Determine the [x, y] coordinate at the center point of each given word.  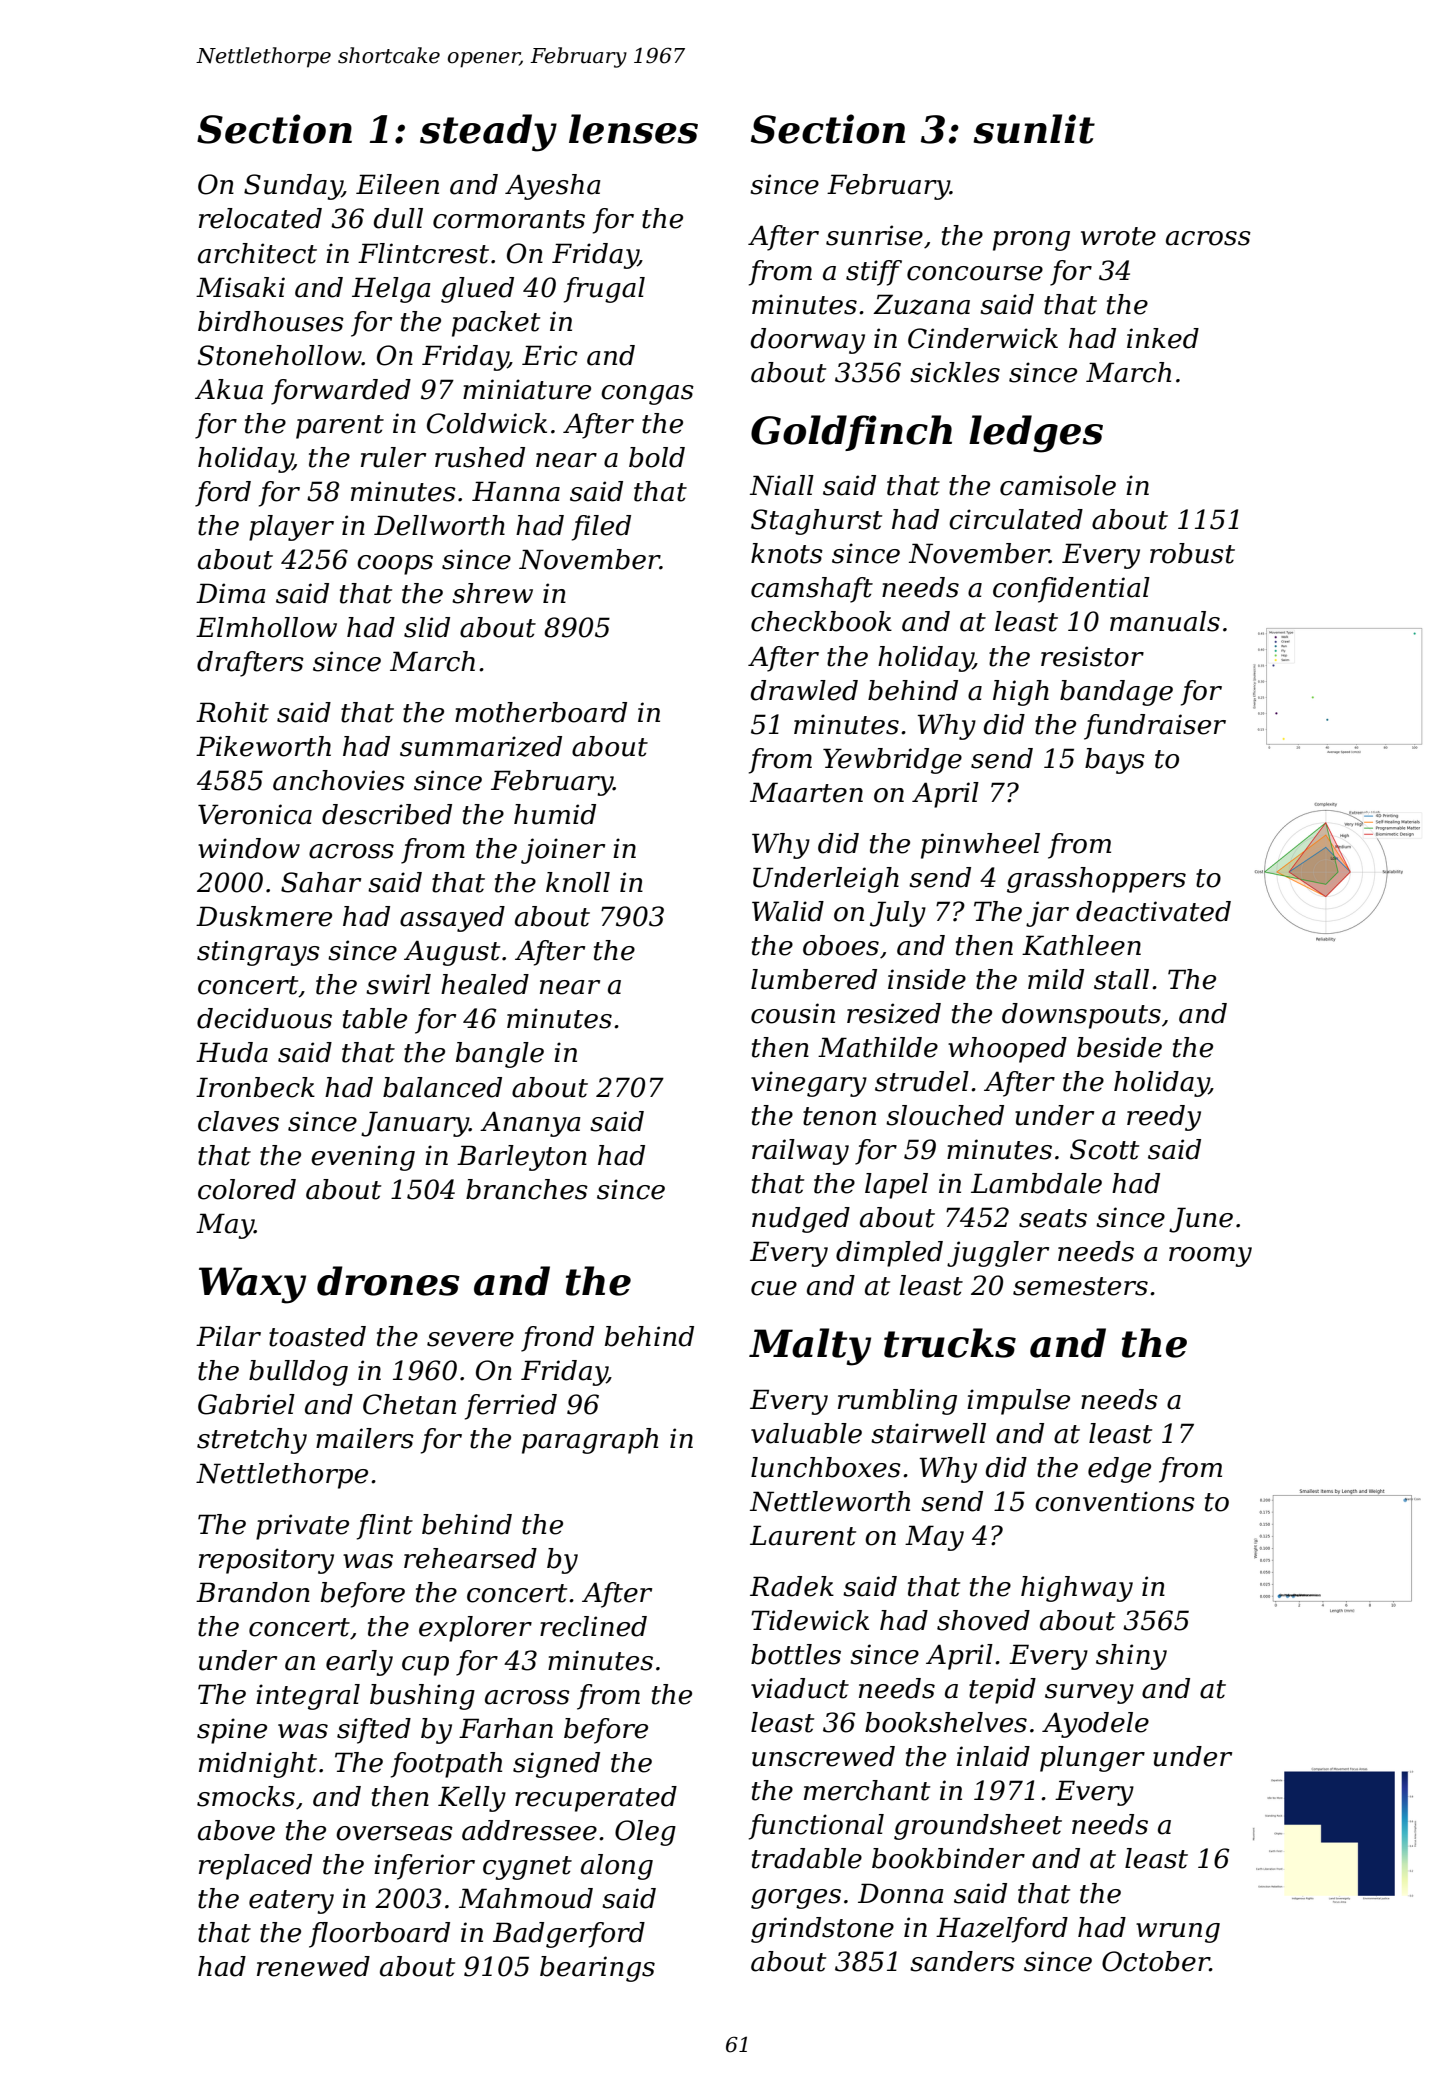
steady [488, 133]
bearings [597, 1969]
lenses [633, 129]
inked [1163, 338]
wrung [1178, 1933]
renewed [313, 1966]
